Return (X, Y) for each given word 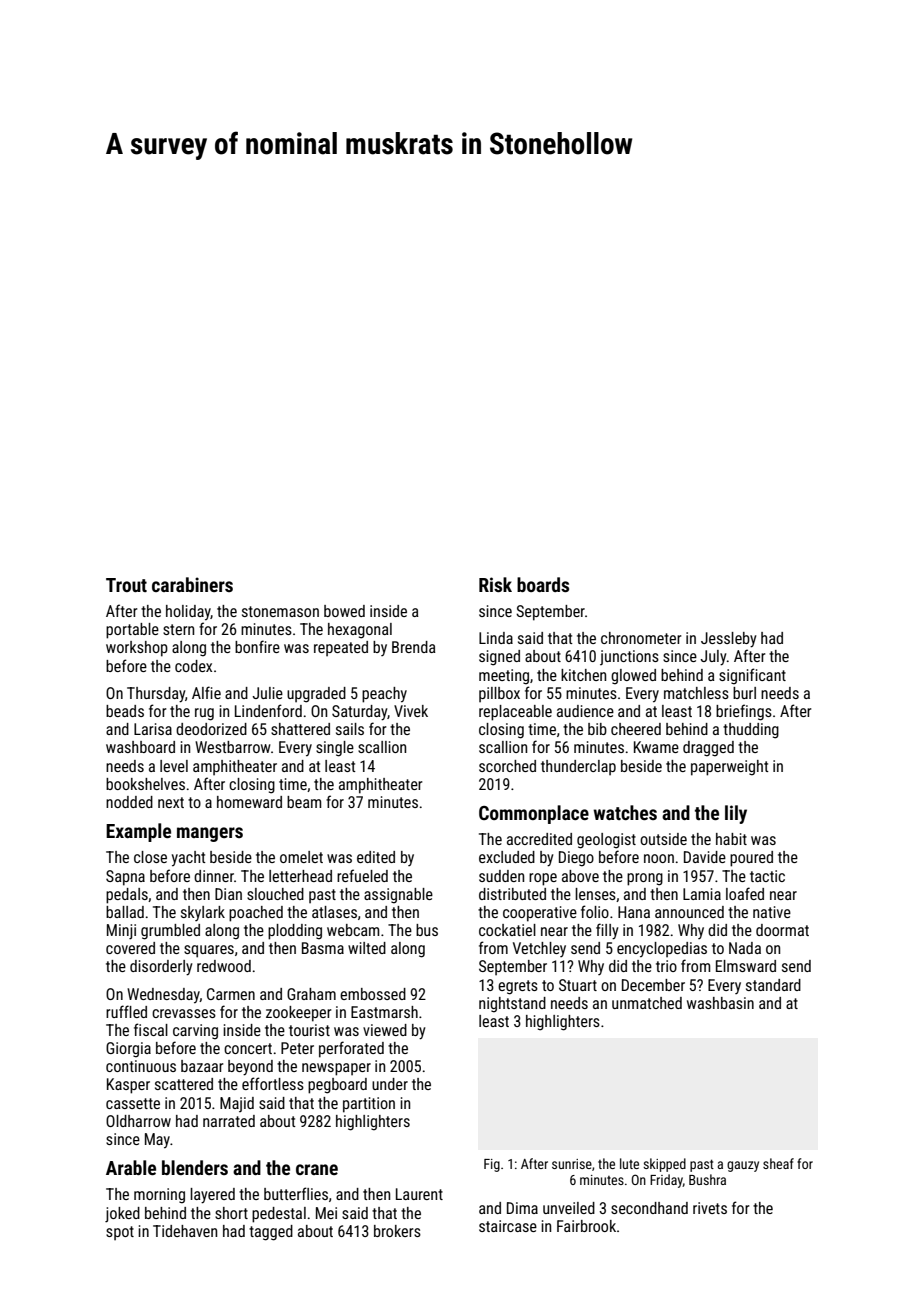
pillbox (499, 694)
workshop (137, 649)
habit (731, 839)
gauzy (743, 1166)
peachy (384, 695)
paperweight (730, 768)
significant (752, 676)
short (231, 1213)
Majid (237, 1104)
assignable (398, 896)
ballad (125, 912)
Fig (492, 1165)
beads (125, 711)
